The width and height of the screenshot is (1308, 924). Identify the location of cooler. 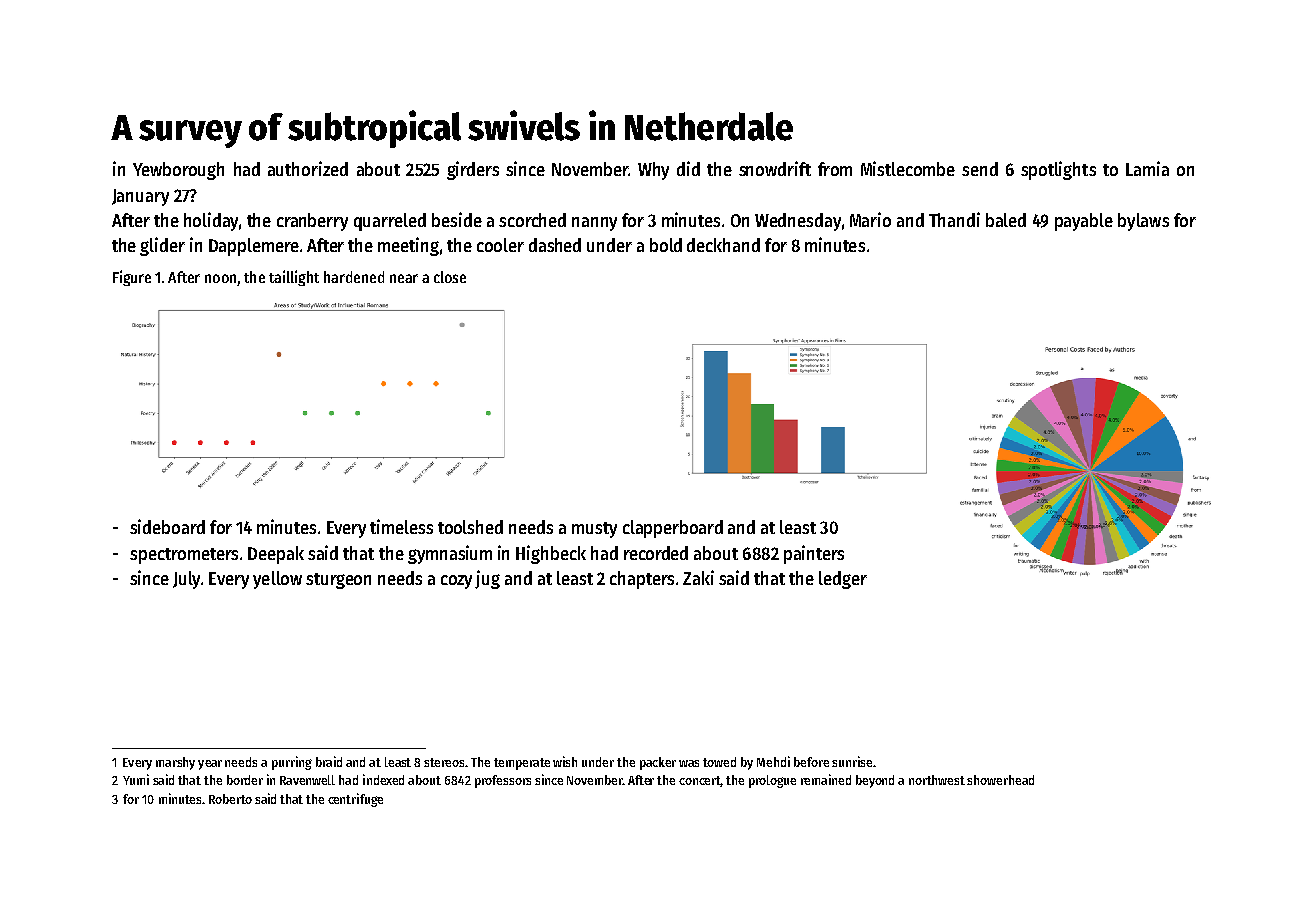
(500, 245).
